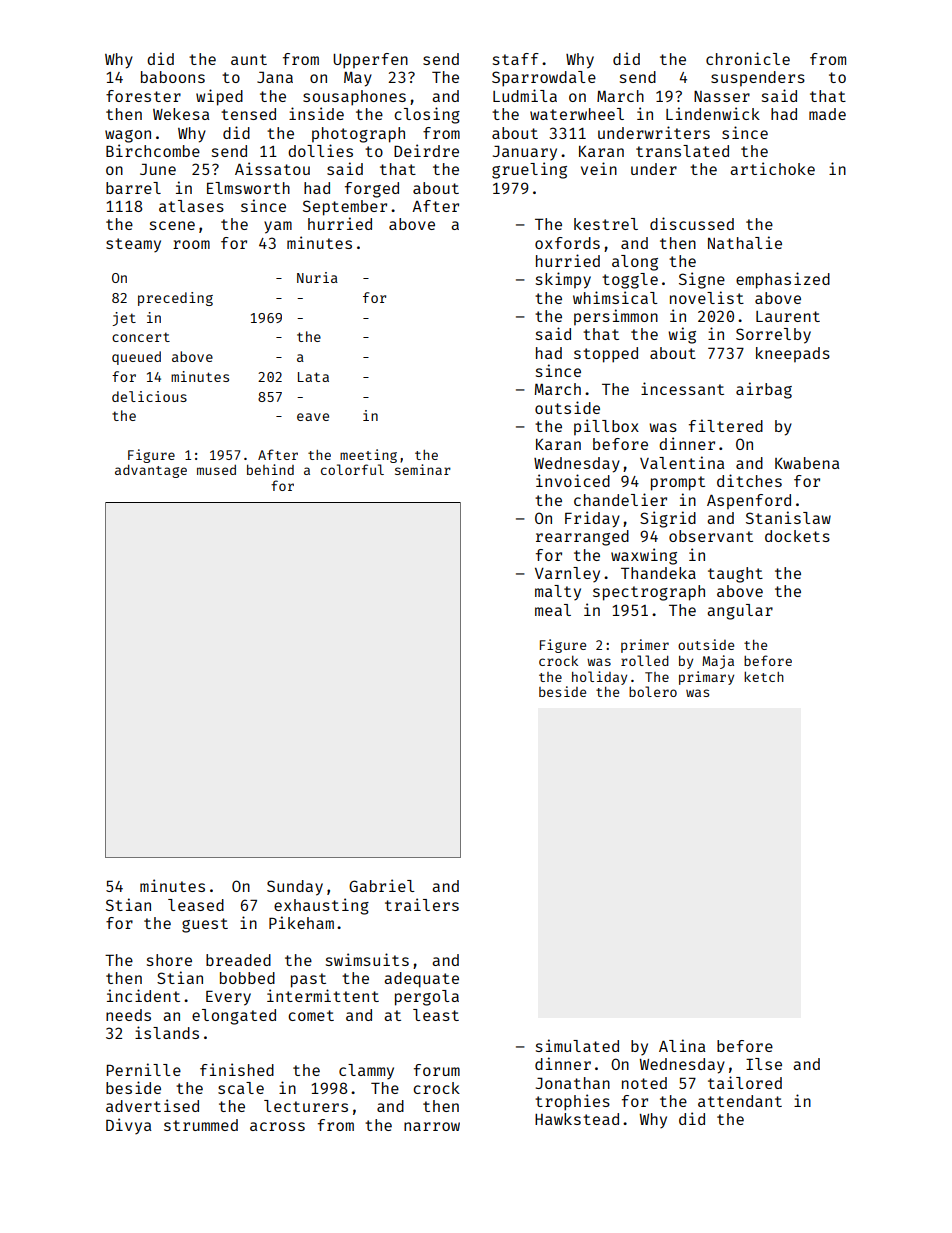 This screenshot has height=1233, width=952. I want to click on Sunday, so click(295, 888).
